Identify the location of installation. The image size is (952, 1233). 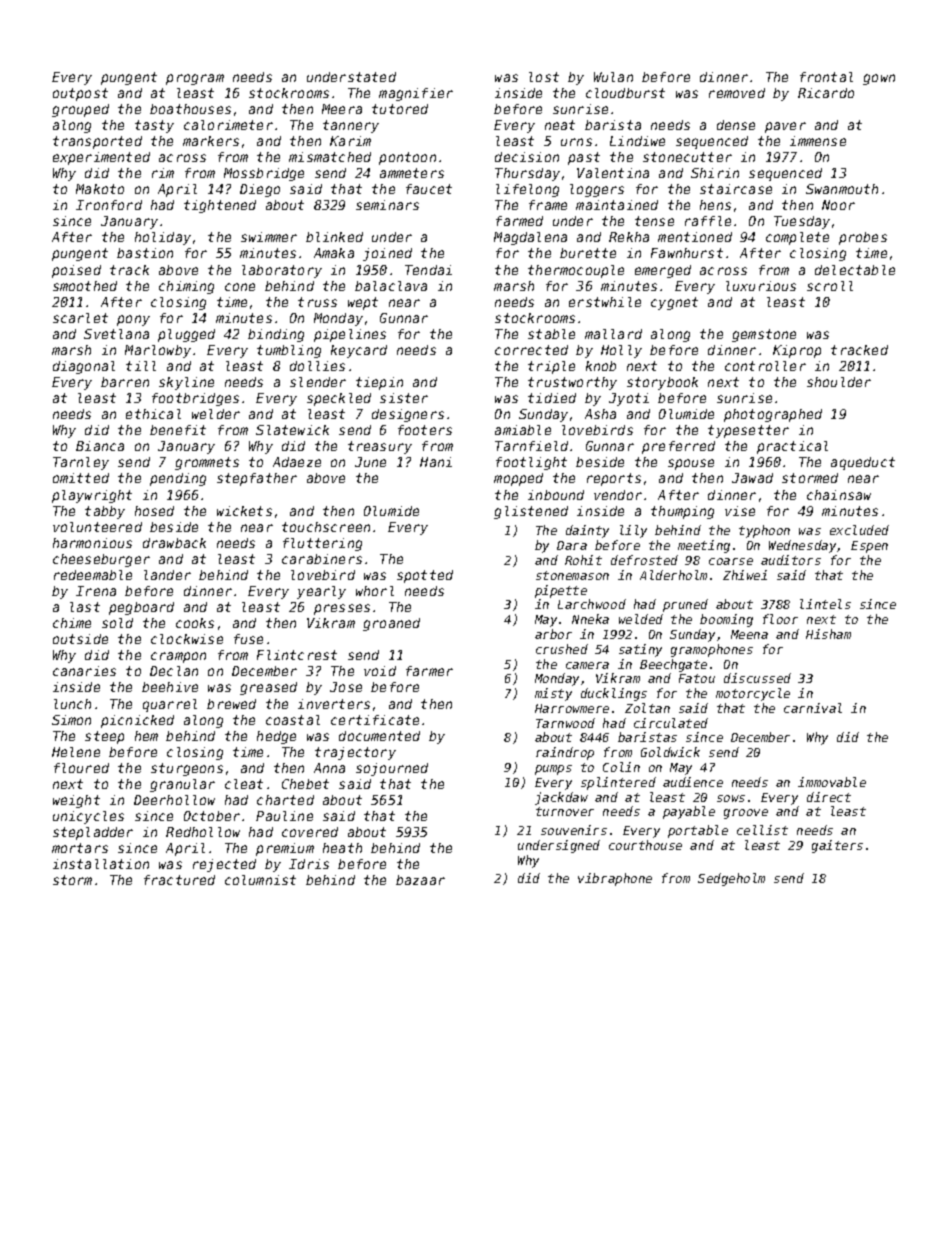
(101, 864).
